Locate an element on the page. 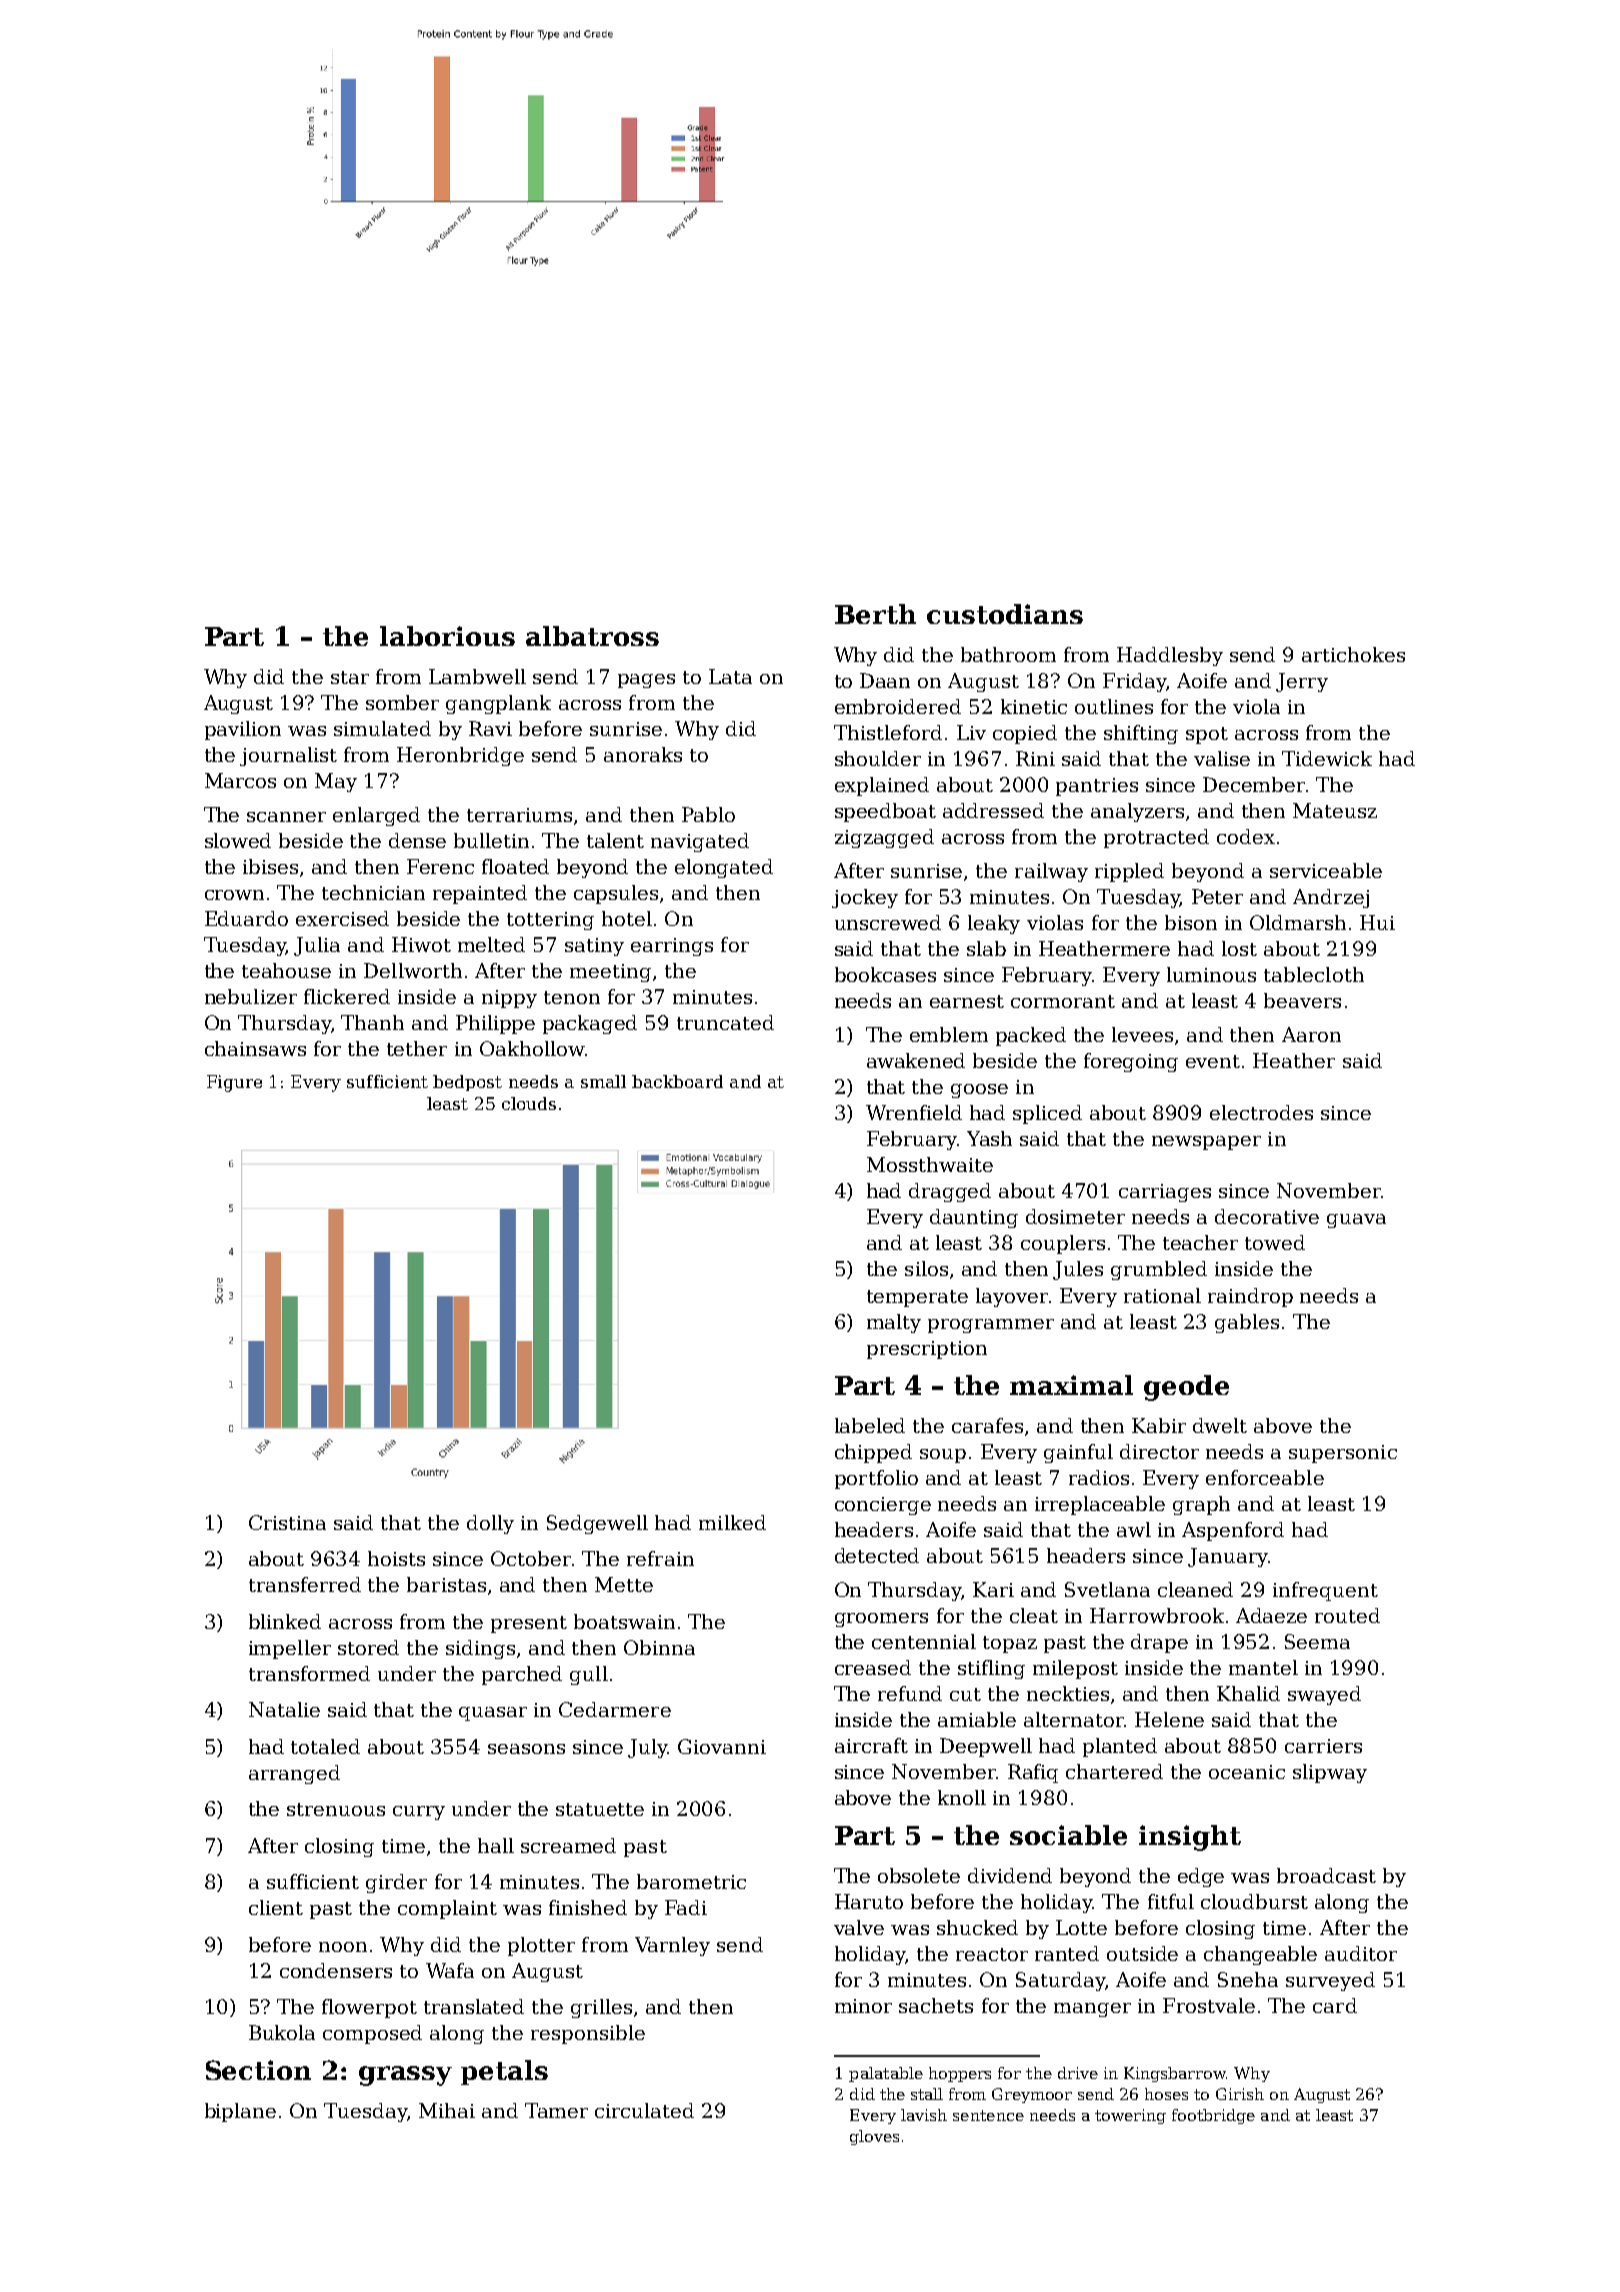 The image size is (1620, 2292). crown is located at coordinates (234, 895).
